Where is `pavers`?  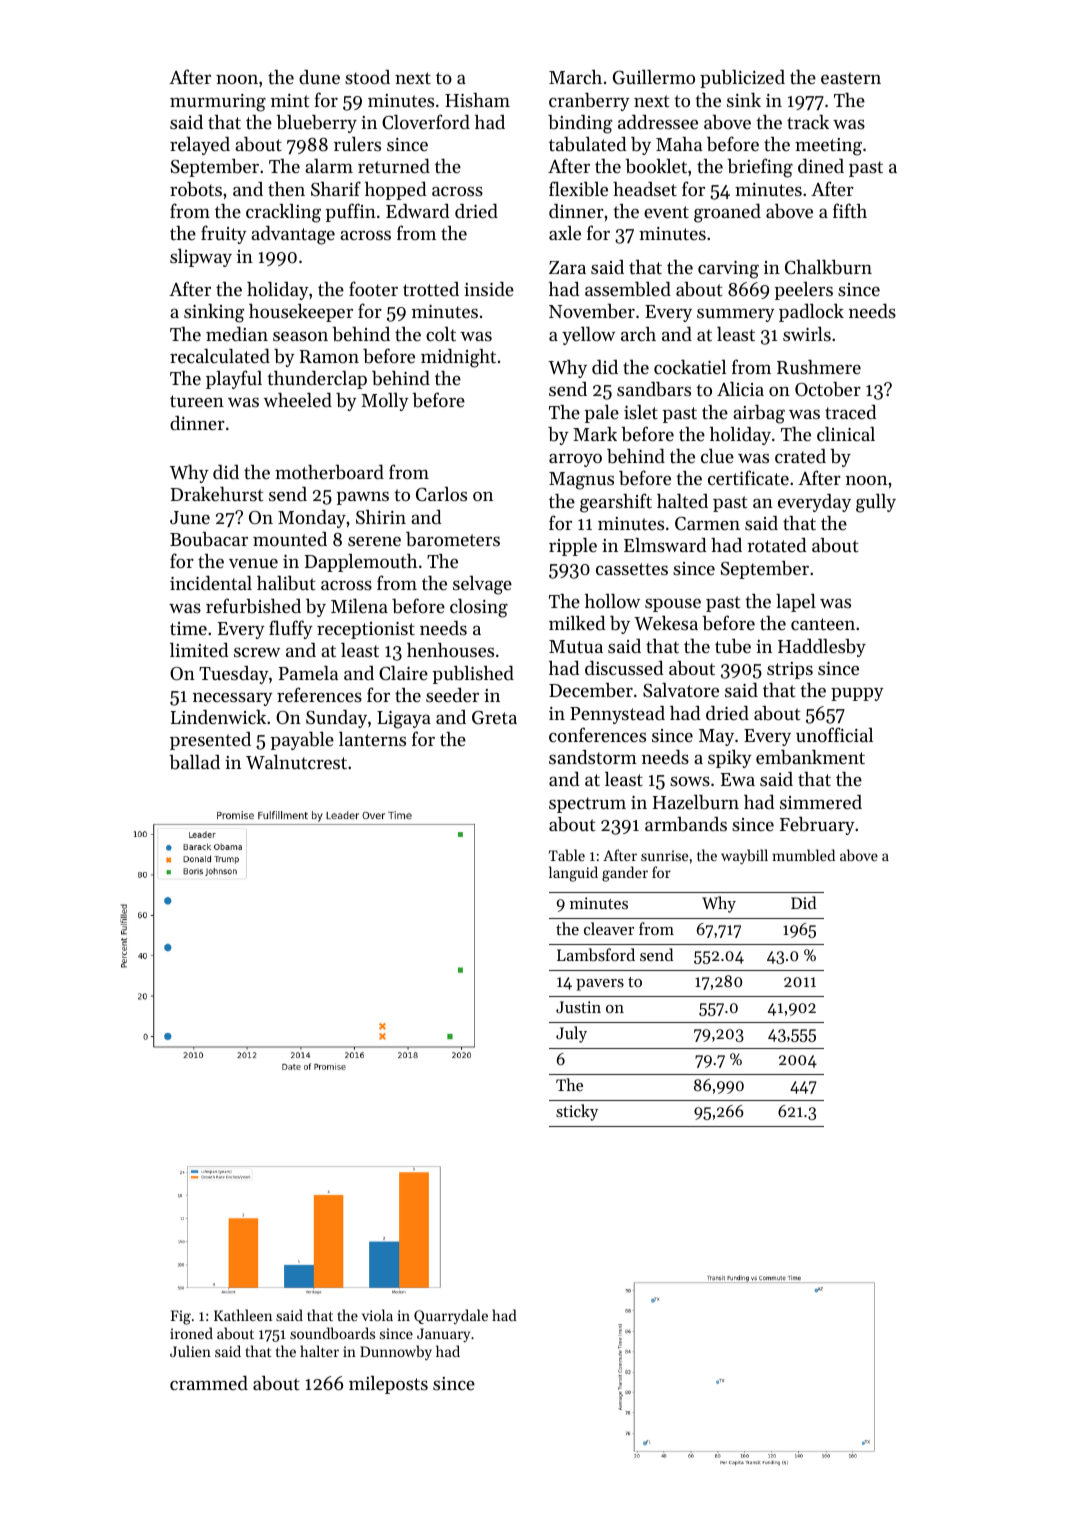 pavers is located at coordinates (600, 985).
